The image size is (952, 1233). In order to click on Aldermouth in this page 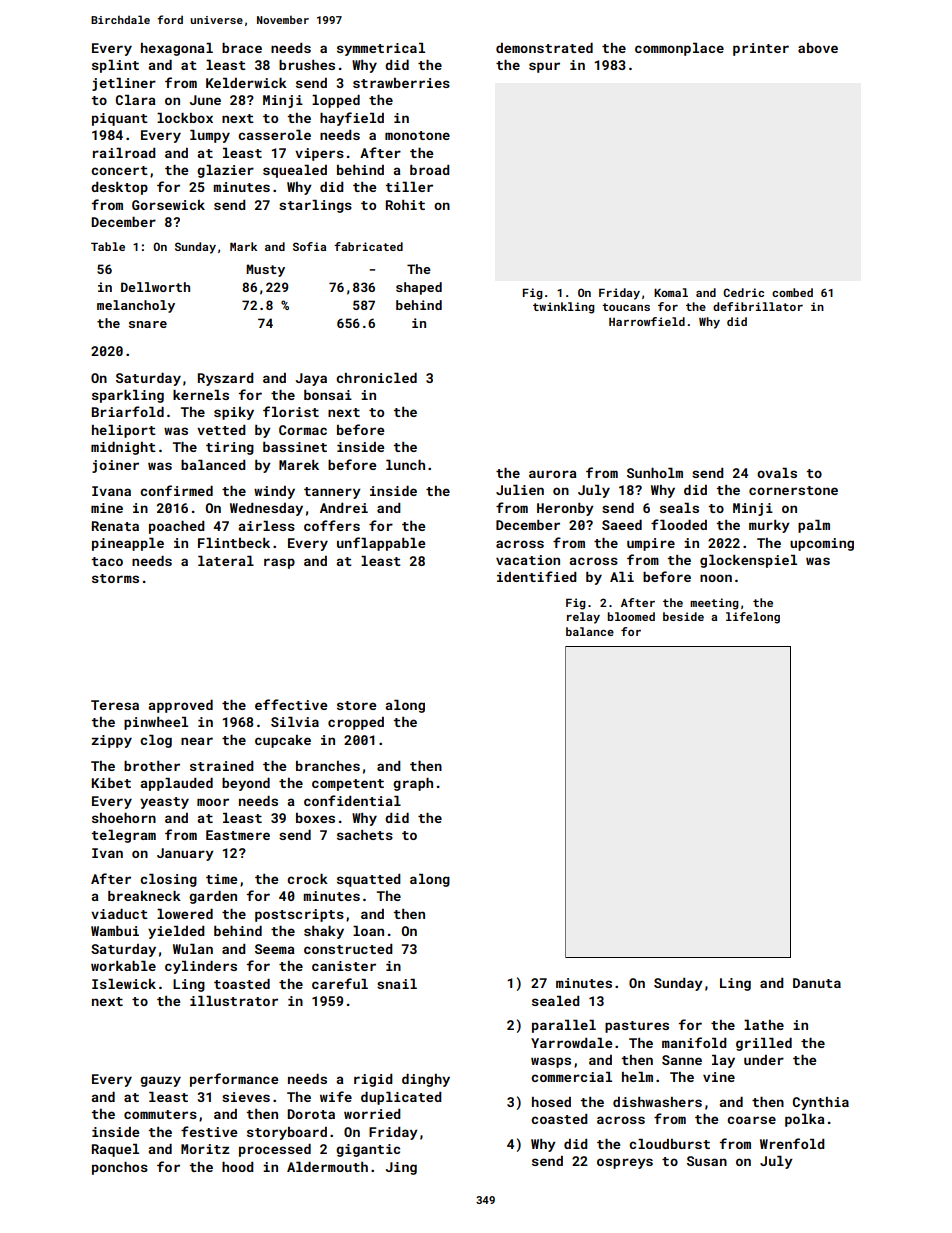, I will do `click(327, 1167)`.
